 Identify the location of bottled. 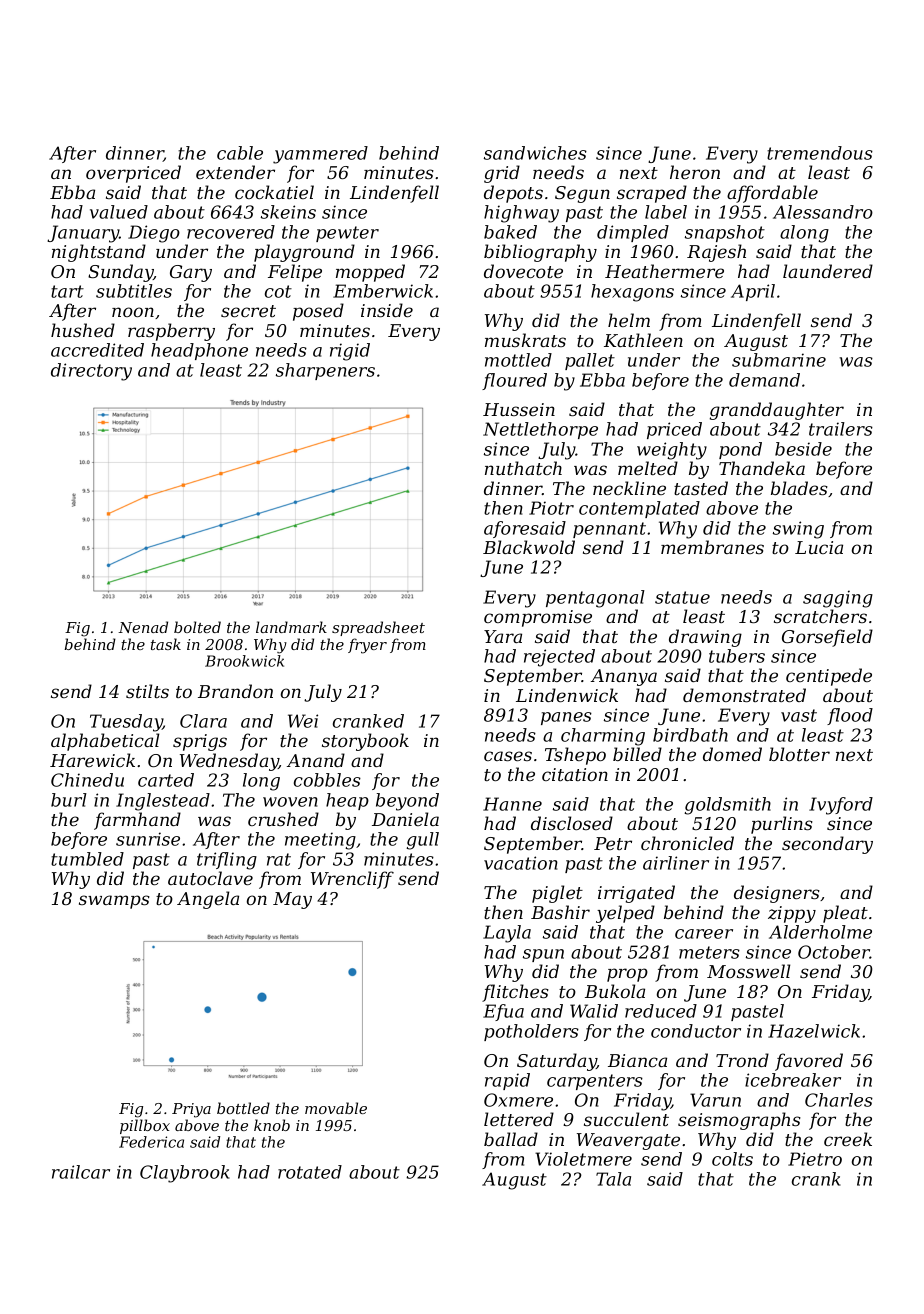
(243, 1108).
